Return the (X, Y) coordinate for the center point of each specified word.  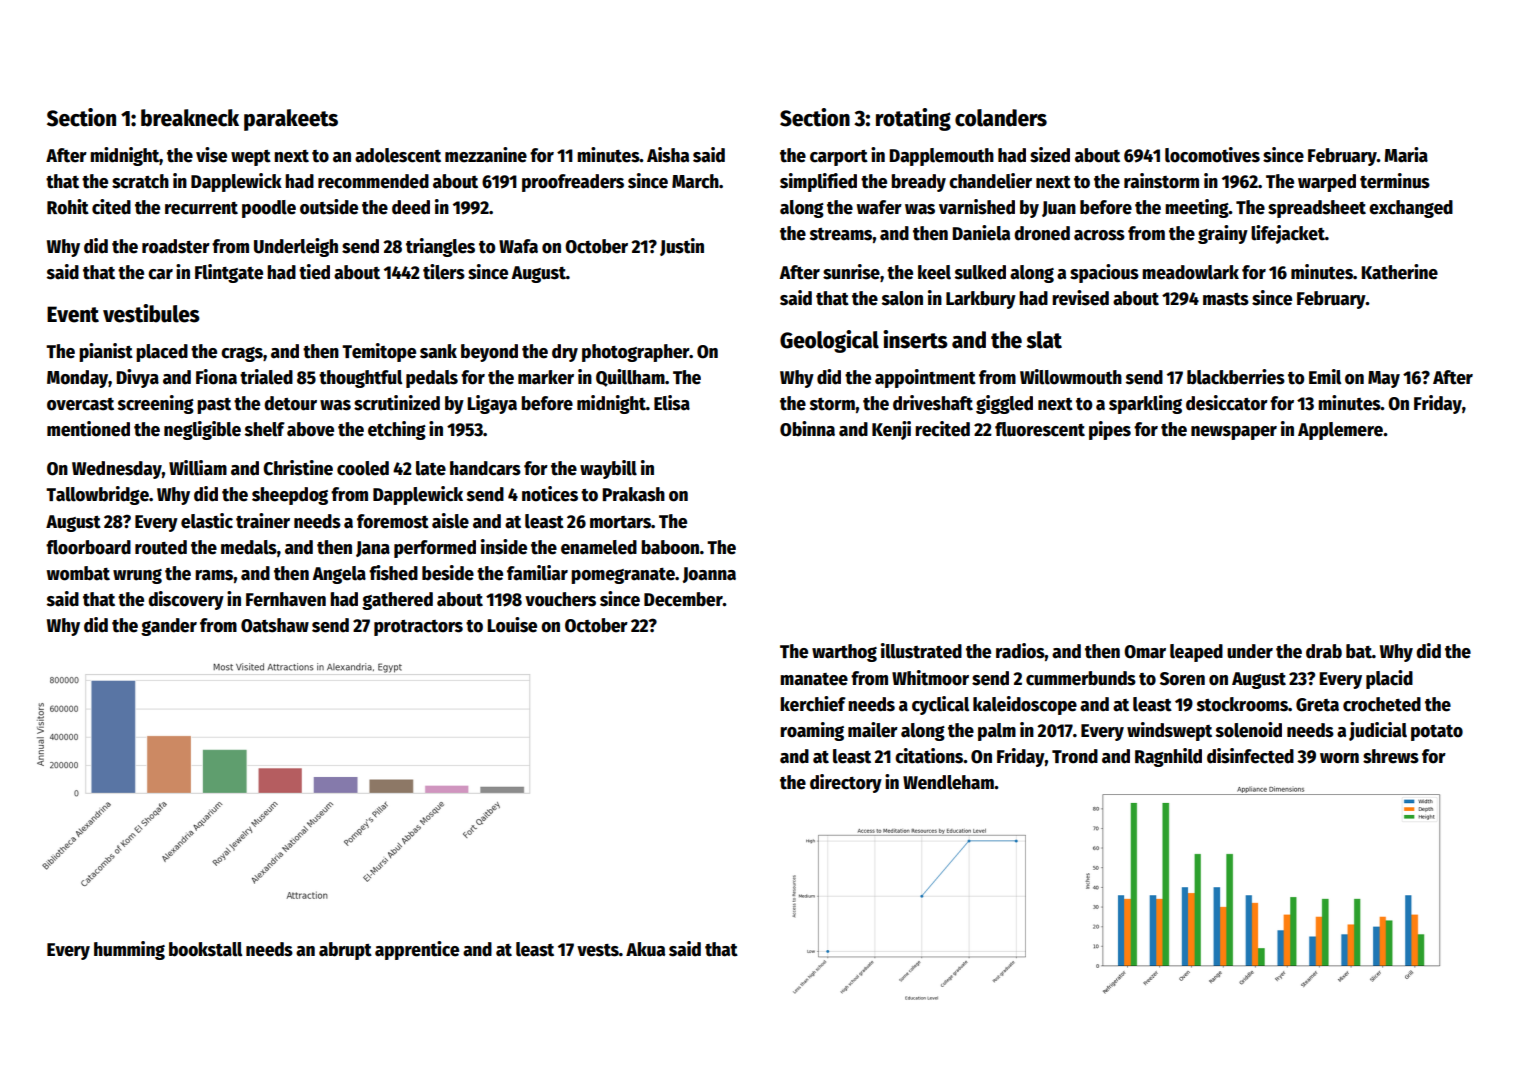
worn (1339, 758)
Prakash (633, 494)
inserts (915, 339)
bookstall (205, 949)
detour (290, 403)
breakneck (190, 118)
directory (846, 783)
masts (1226, 299)
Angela (339, 575)
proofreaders (573, 183)
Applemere (1340, 431)
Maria (1406, 155)
